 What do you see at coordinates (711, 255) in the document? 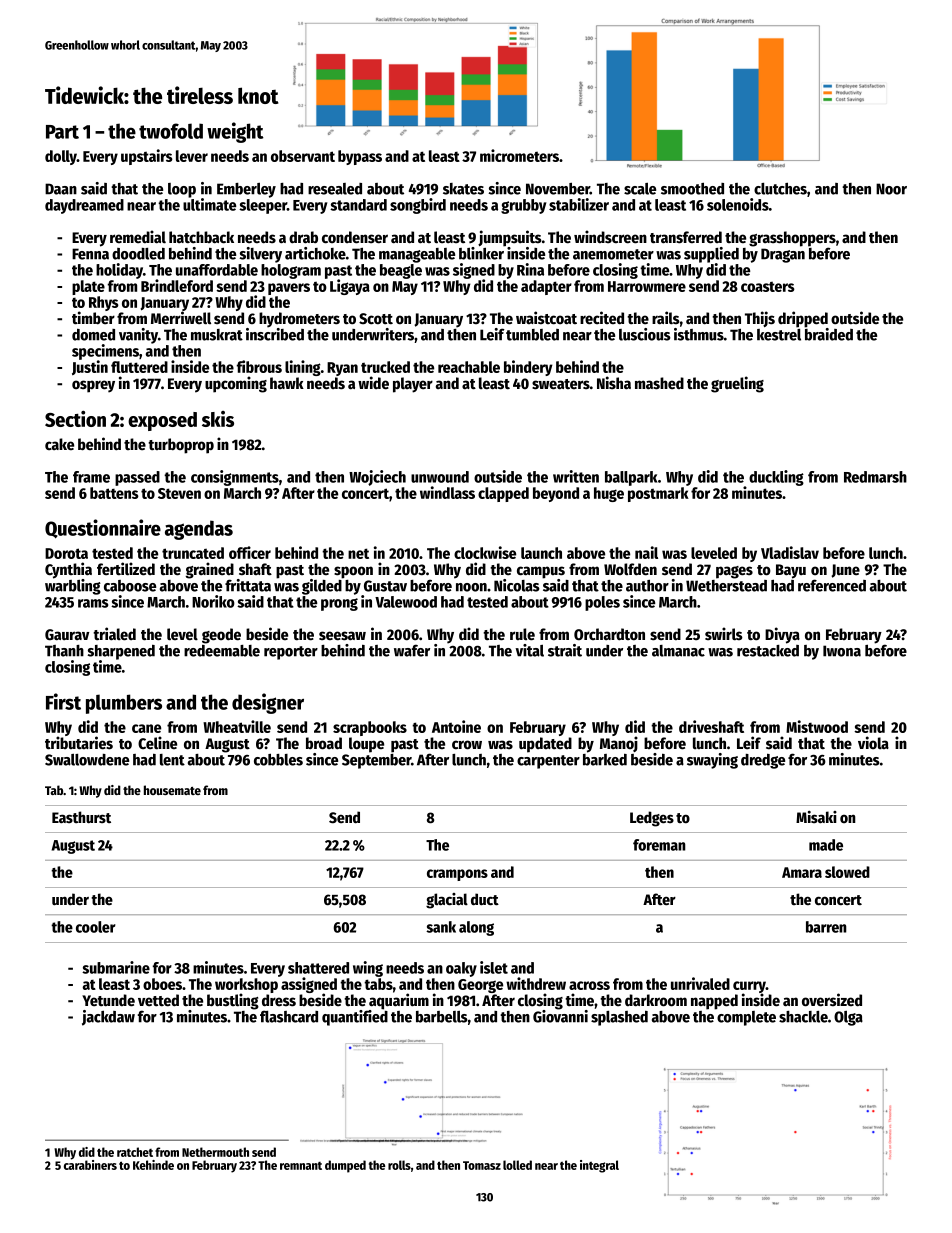
I see `supplied` at bounding box center [711, 255].
